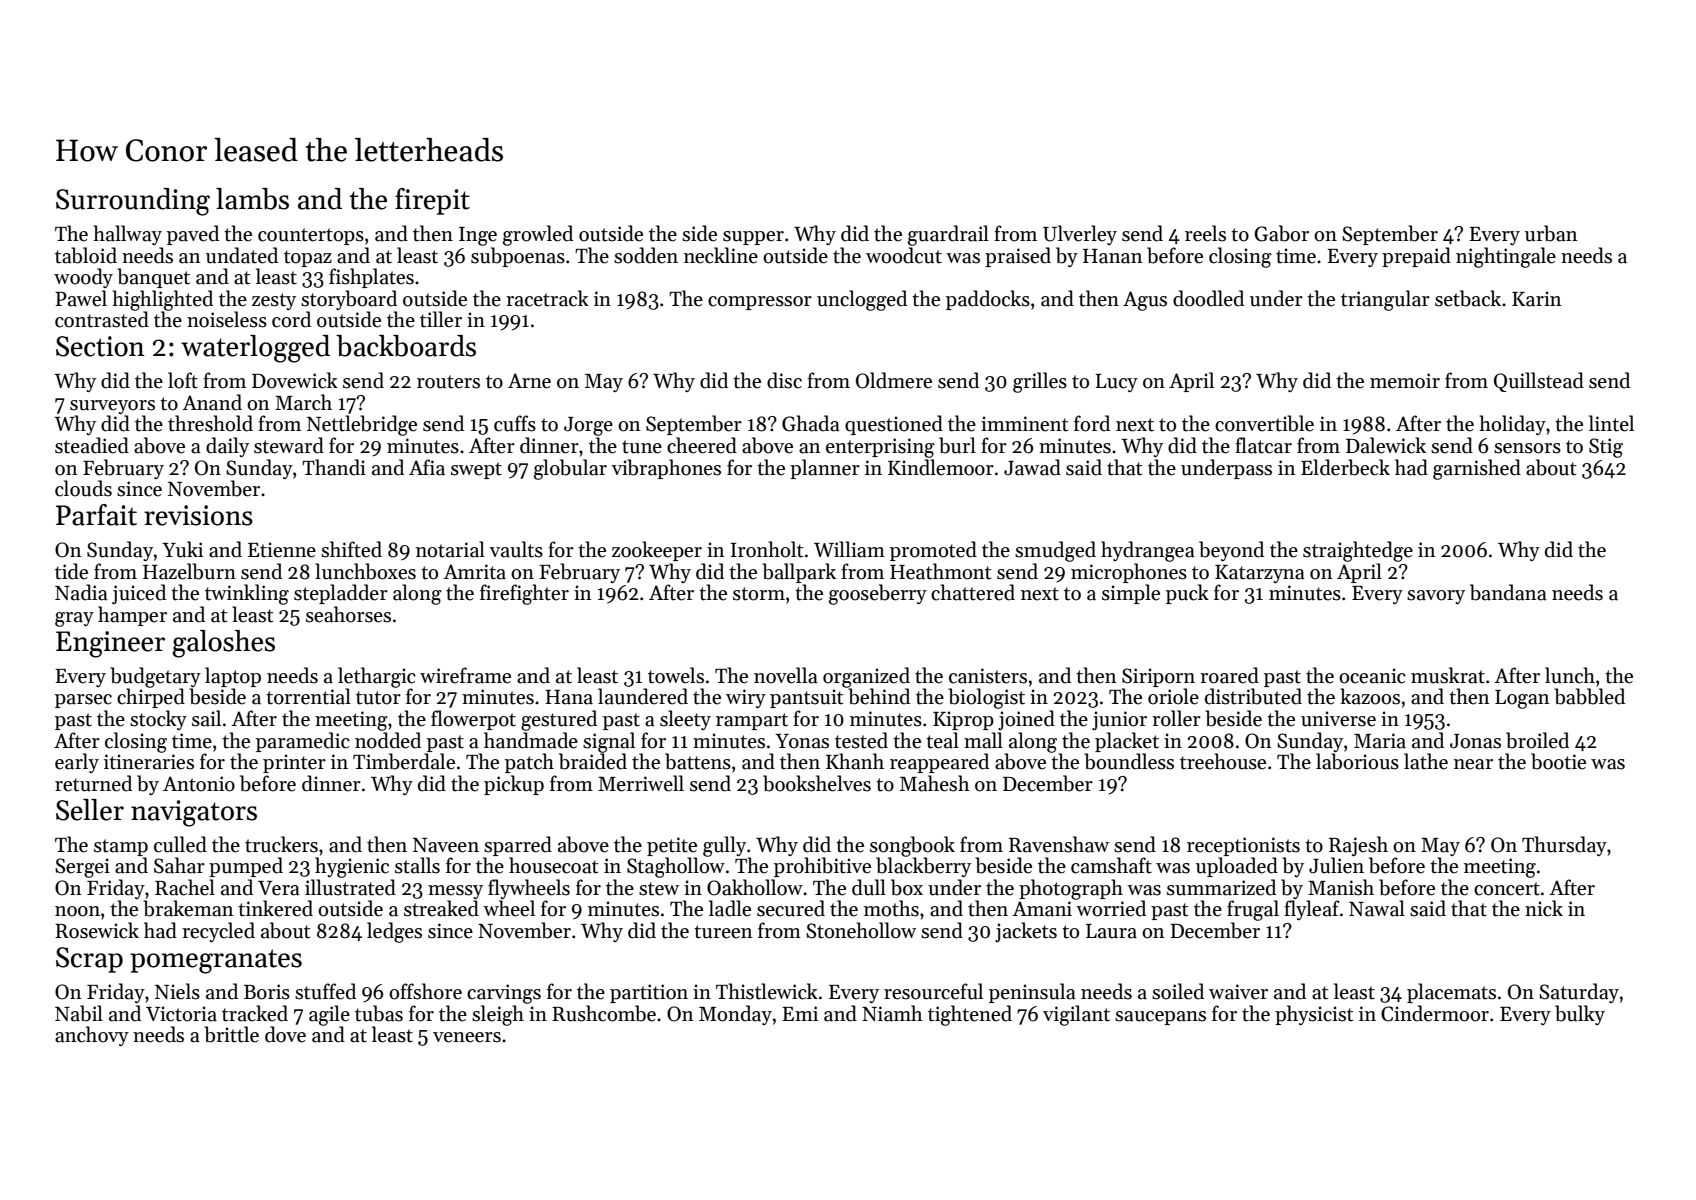 This screenshot has height=1200, width=1696. Describe the element at coordinates (92, 1036) in the screenshot. I see `anchovy` at that location.
